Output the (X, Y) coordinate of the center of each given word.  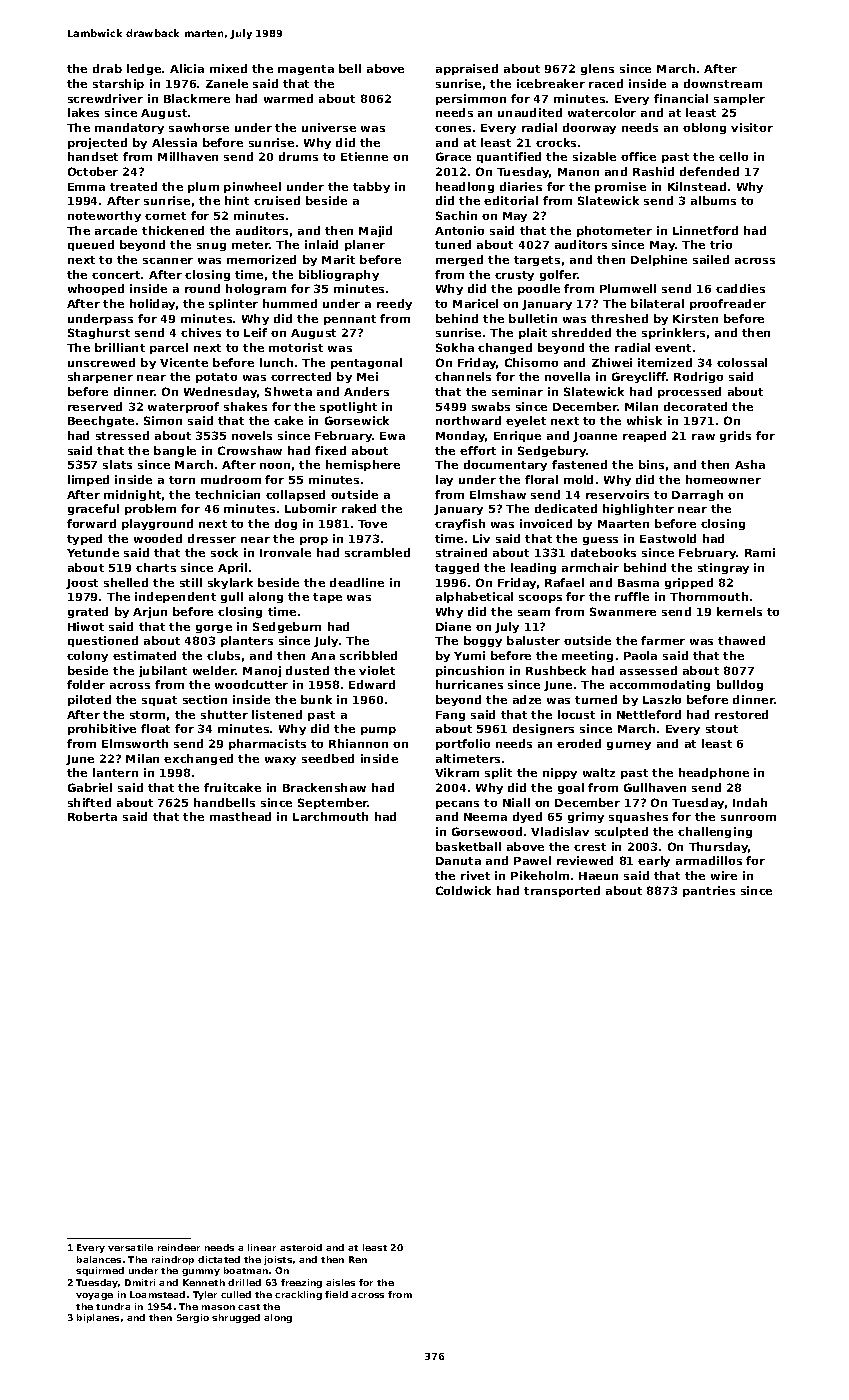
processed (689, 392)
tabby (371, 187)
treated (133, 186)
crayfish (460, 524)
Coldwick (463, 890)
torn (182, 480)
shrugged (236, 1318)
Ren (358, 1259)
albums (713, 200)
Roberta (92, 816)
